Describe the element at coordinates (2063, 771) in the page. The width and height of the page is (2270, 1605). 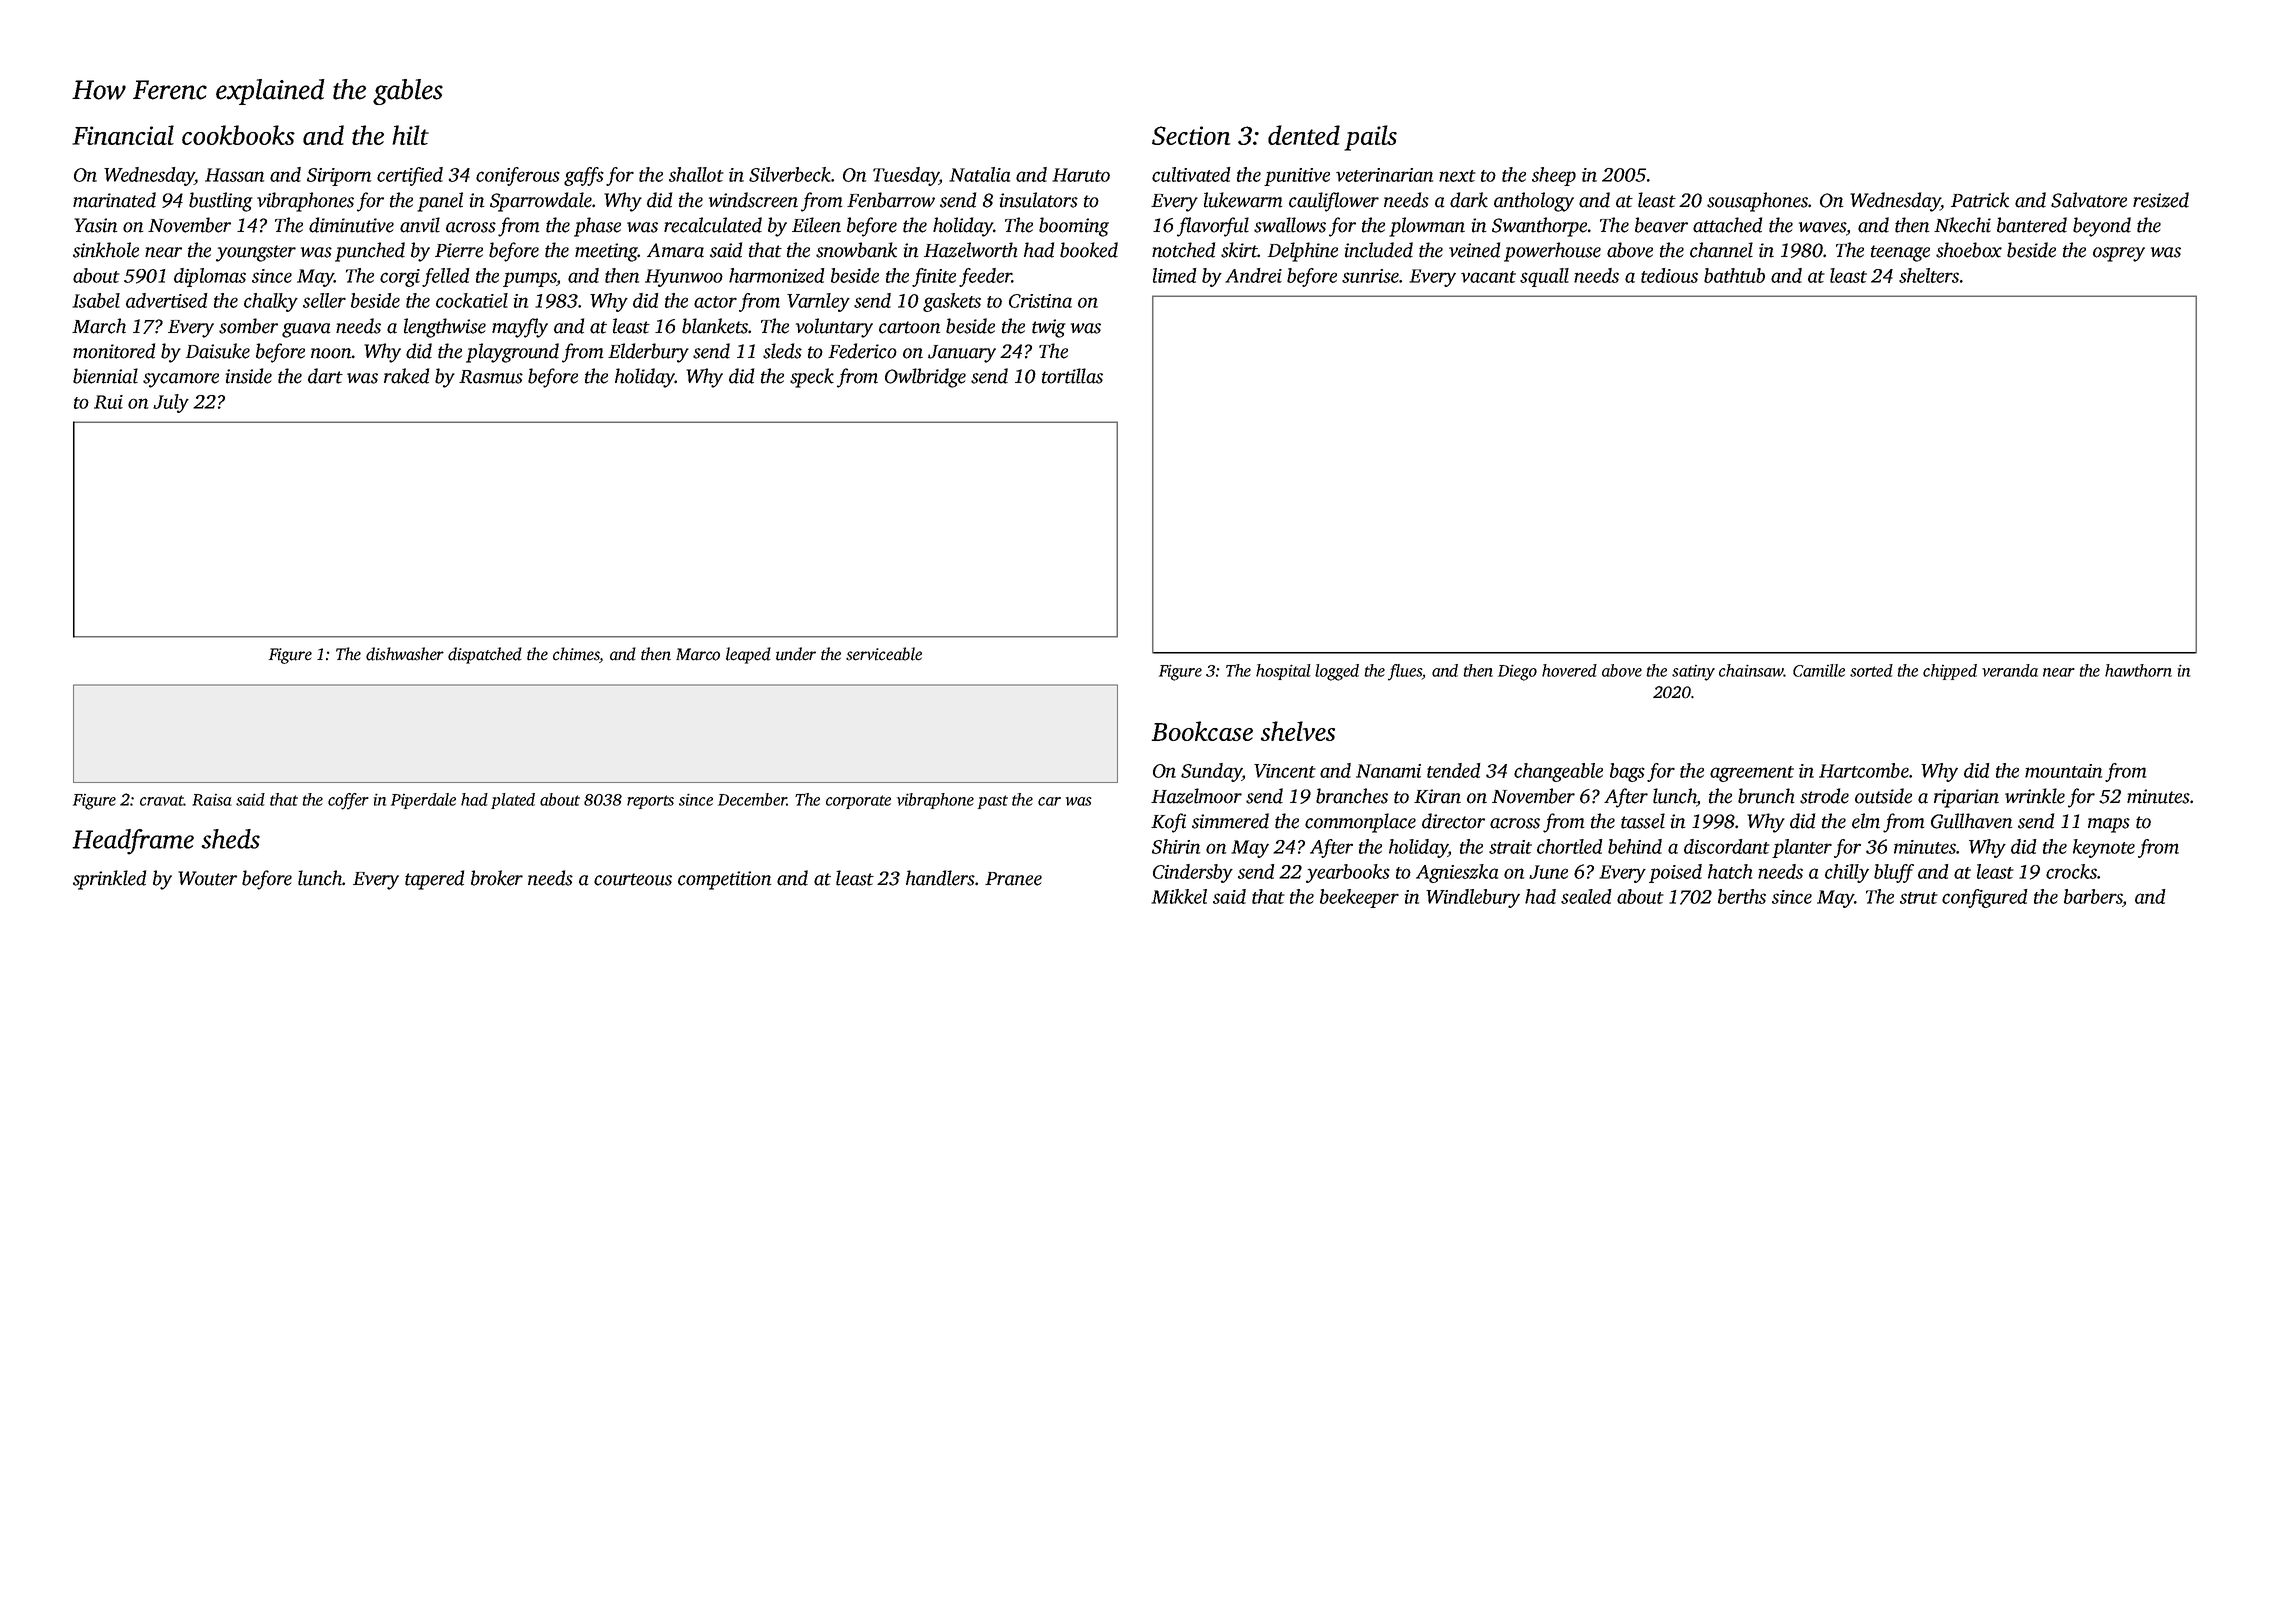
I see `mountain` at that location.
